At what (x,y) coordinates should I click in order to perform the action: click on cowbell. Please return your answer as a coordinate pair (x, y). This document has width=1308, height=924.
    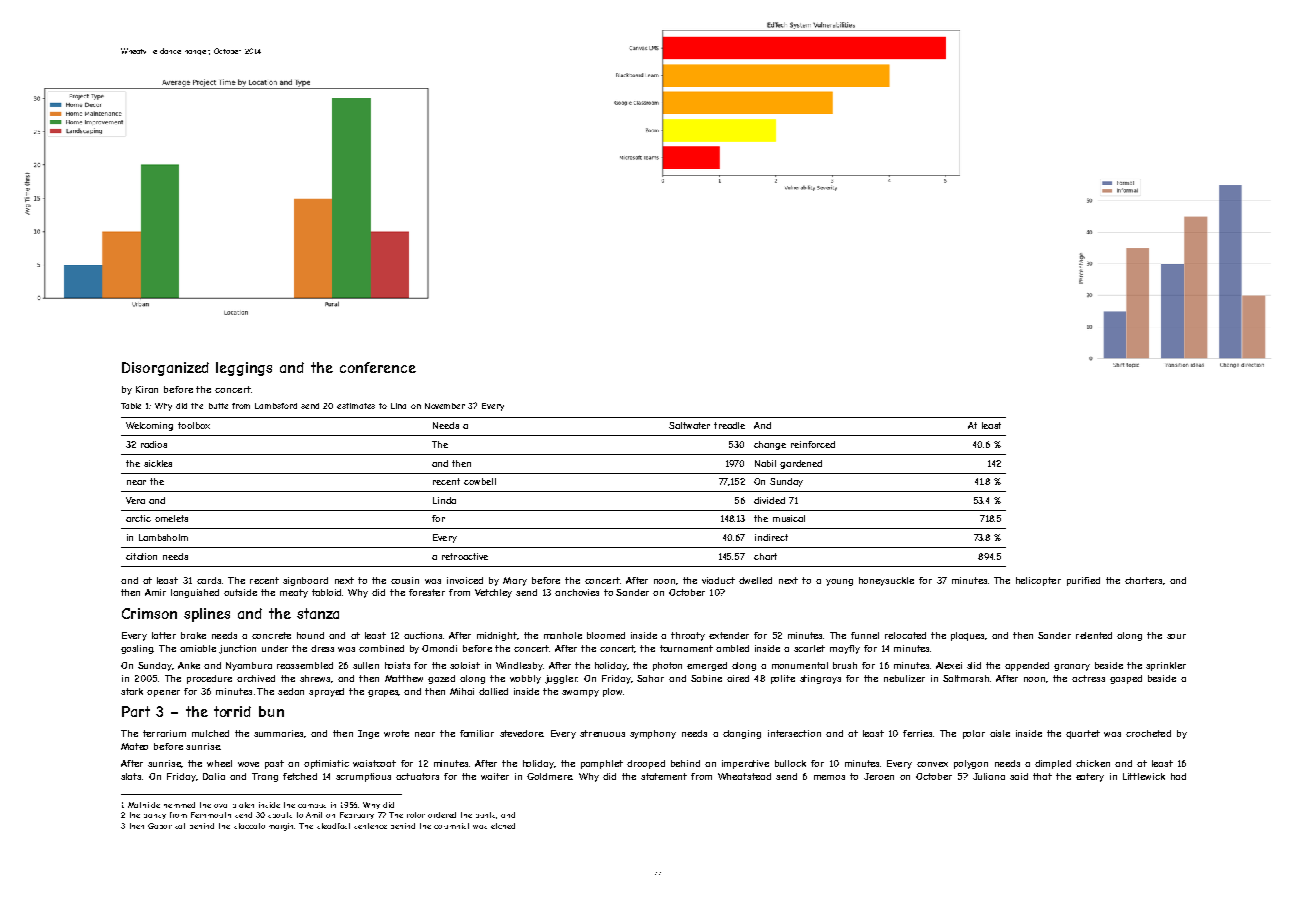
    Looking at the image, I should click on (480, 481).
